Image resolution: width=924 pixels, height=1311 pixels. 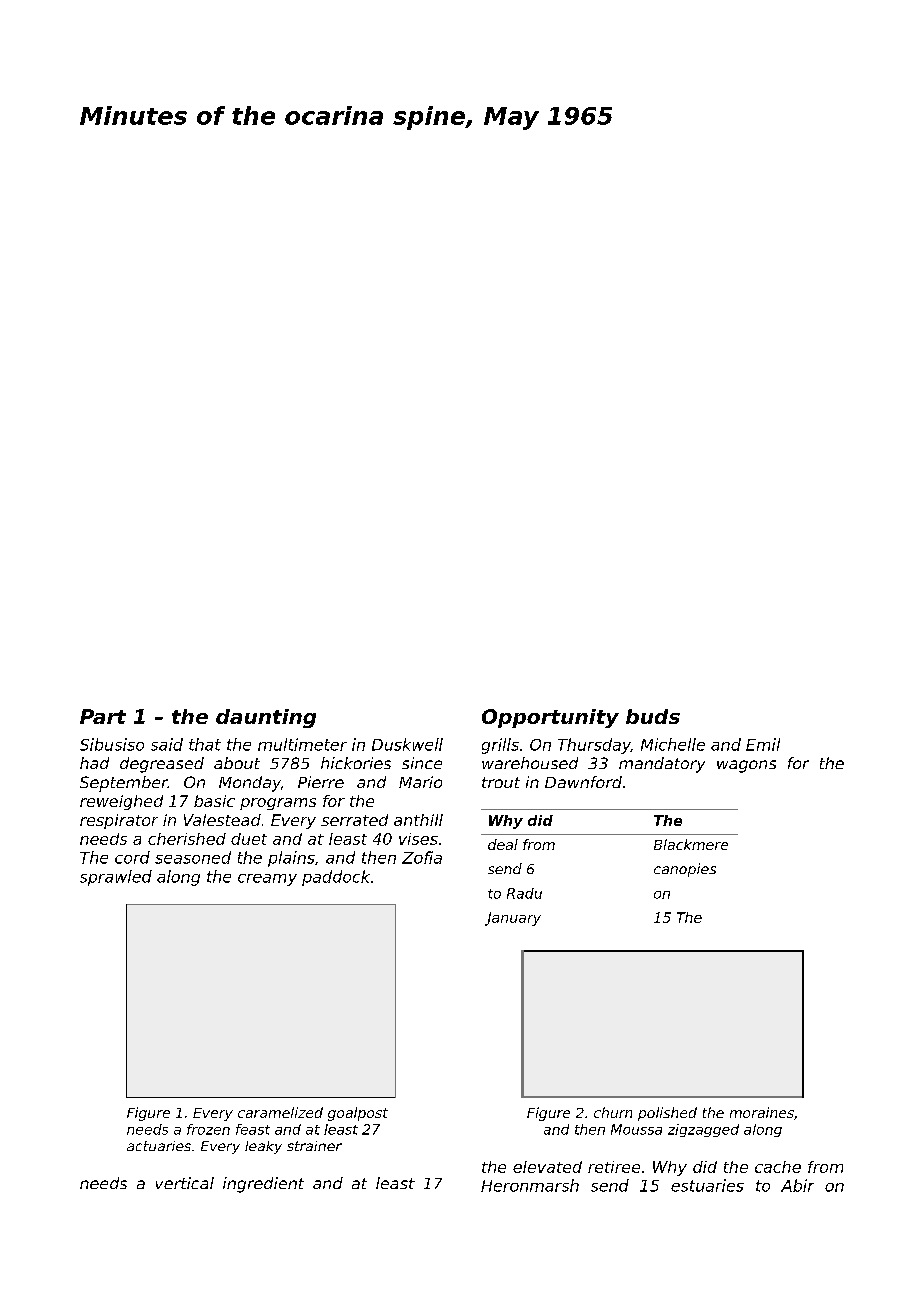 What do you see at coordinates (762, 1112) in the page?
I see `moraines` at bounding box center [762, 1112].
